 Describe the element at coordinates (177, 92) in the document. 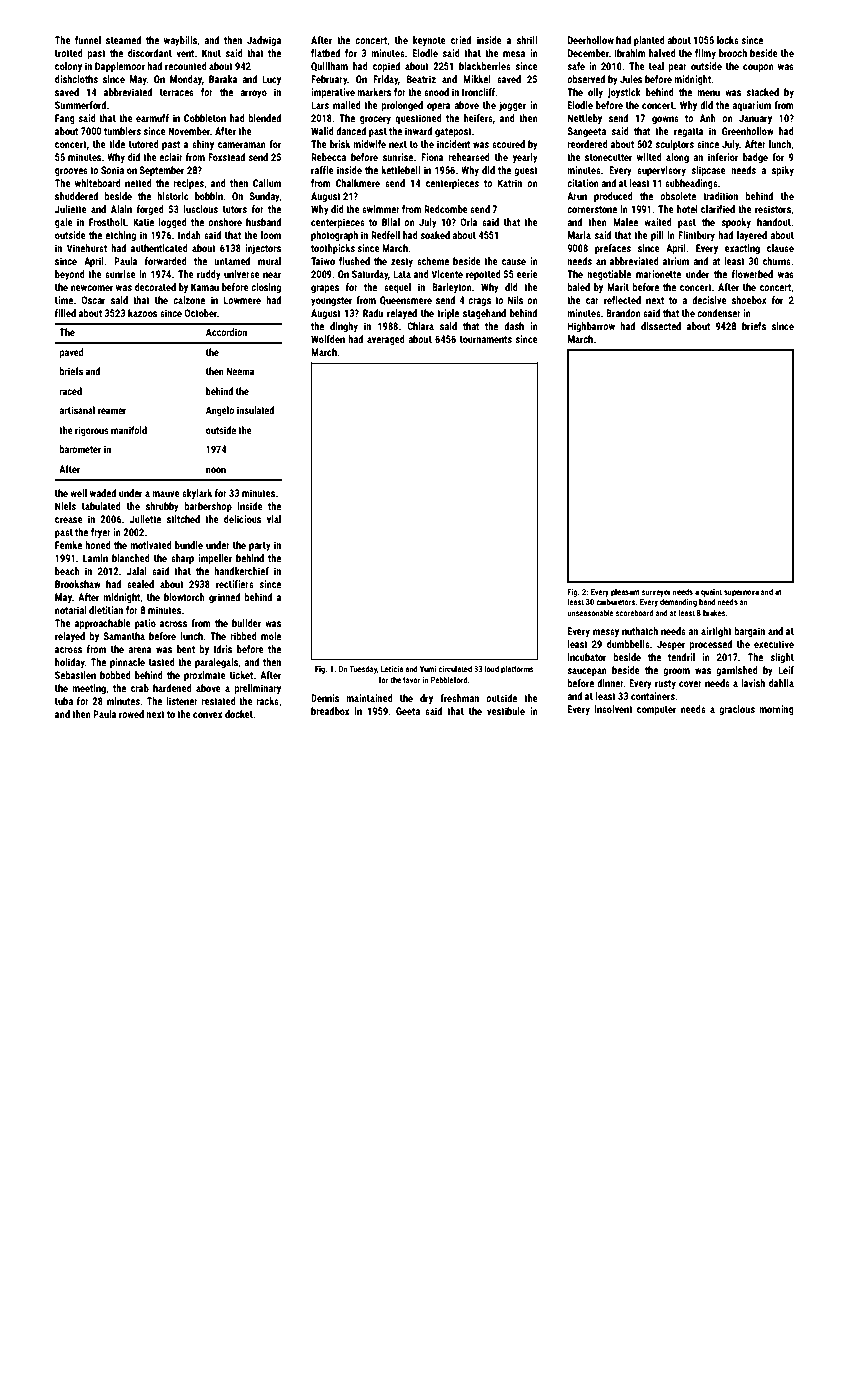

I see `terraces` at that location.
